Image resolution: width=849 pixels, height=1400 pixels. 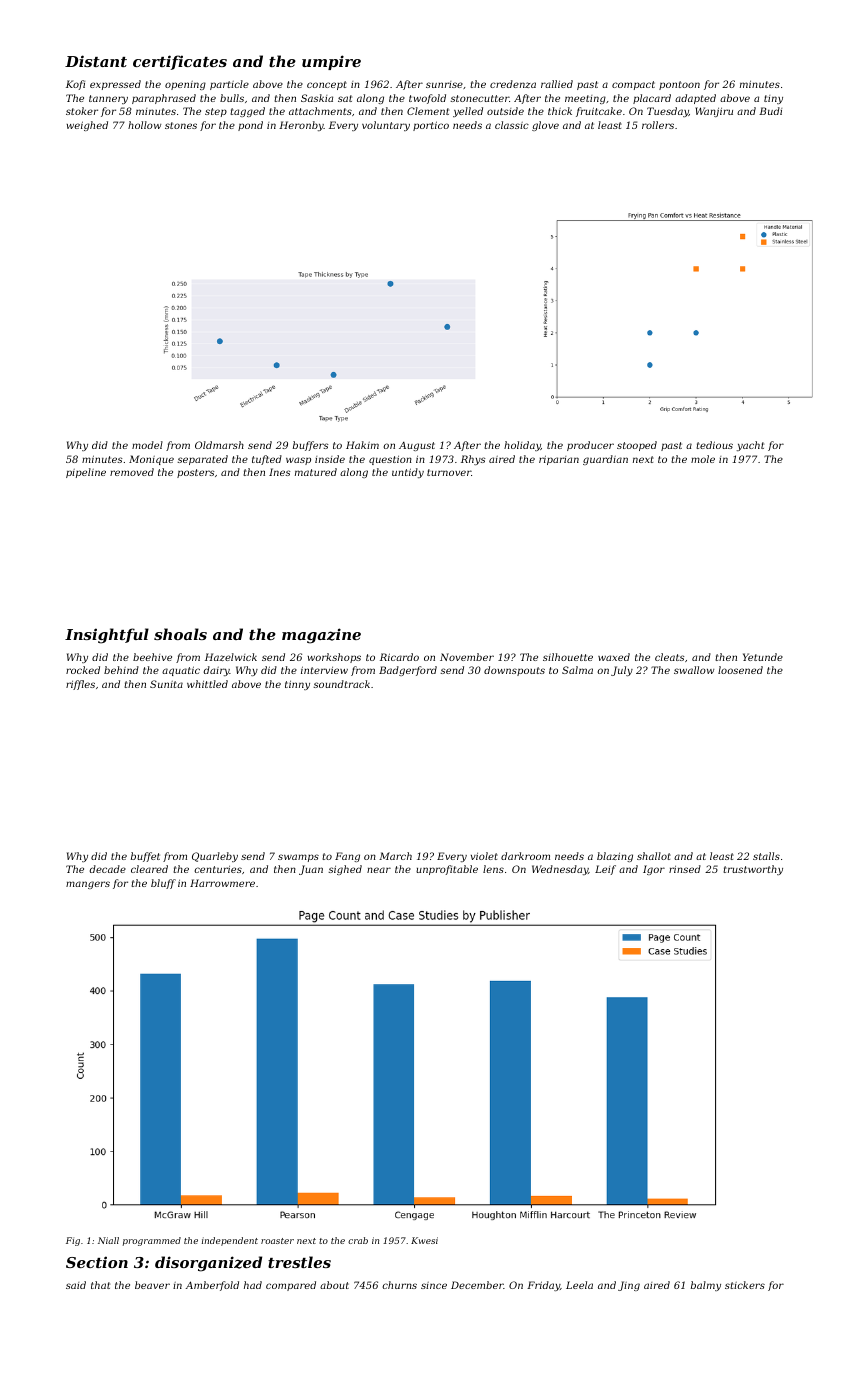 I want to click on portico, so click(x=431, y=126).
